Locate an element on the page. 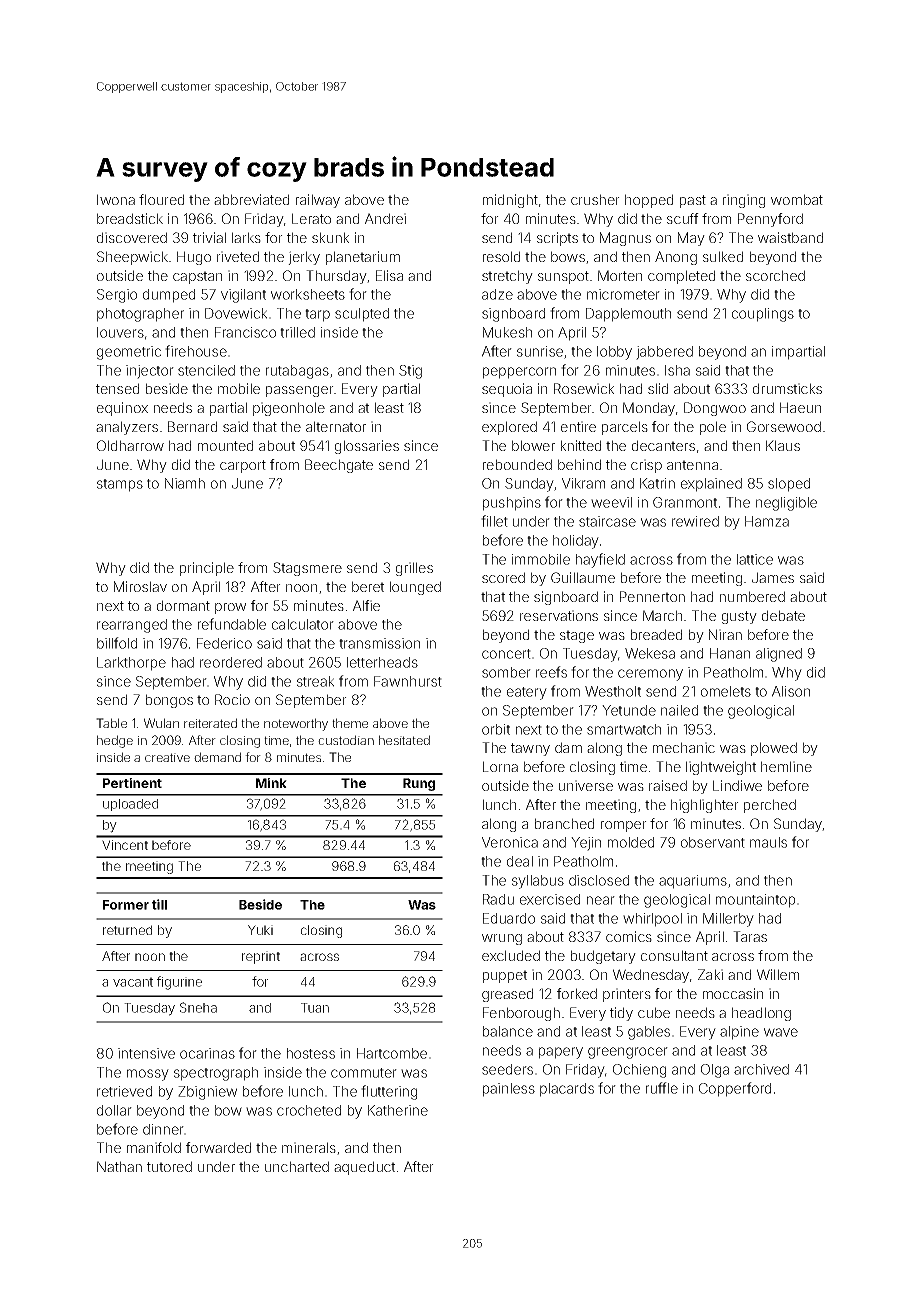 This document has height=1311, width=924. lobby is located at coordinates (614, 353).
